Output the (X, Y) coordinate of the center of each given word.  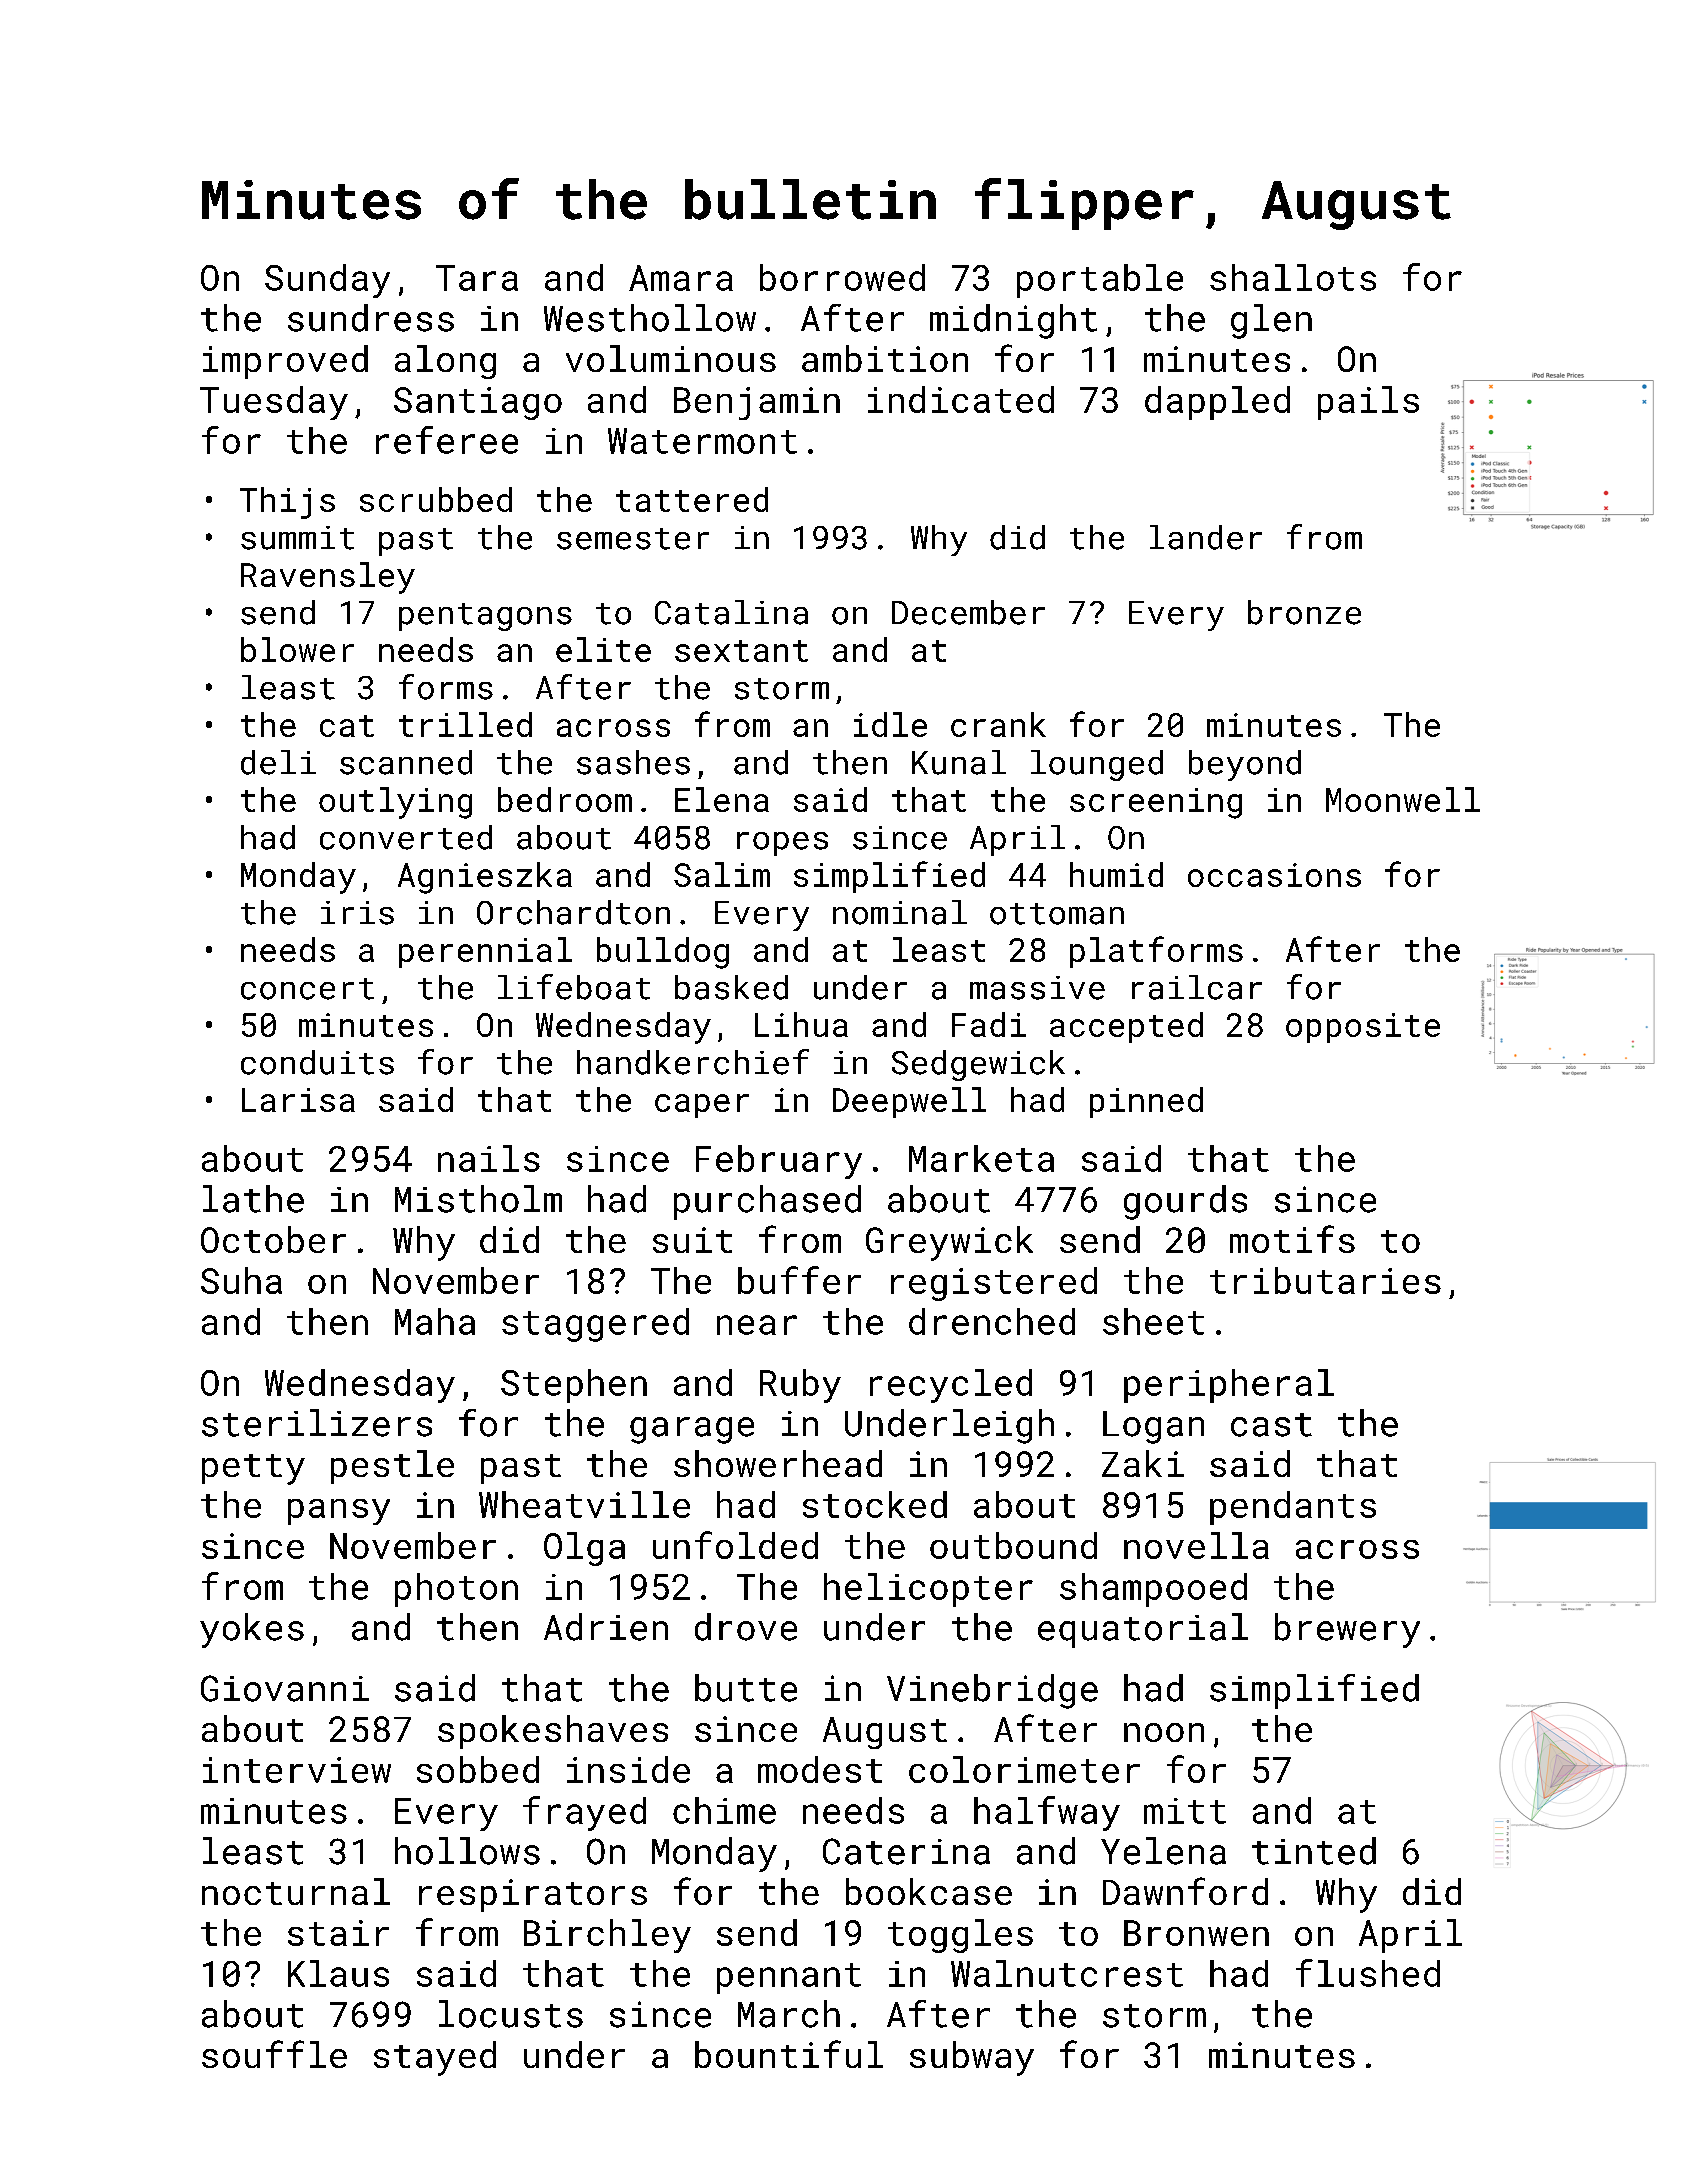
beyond (1245, 765)
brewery (1347, 1630)
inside (628, 1769)
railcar (1197, 987)
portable (1100, 281)
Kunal (959, 762)
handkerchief (693, 1062)
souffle (274, 2054)
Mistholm (478, 1199)
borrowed (842, 277)
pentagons (485, 617)
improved (285, 362)
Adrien (606, 1627)
